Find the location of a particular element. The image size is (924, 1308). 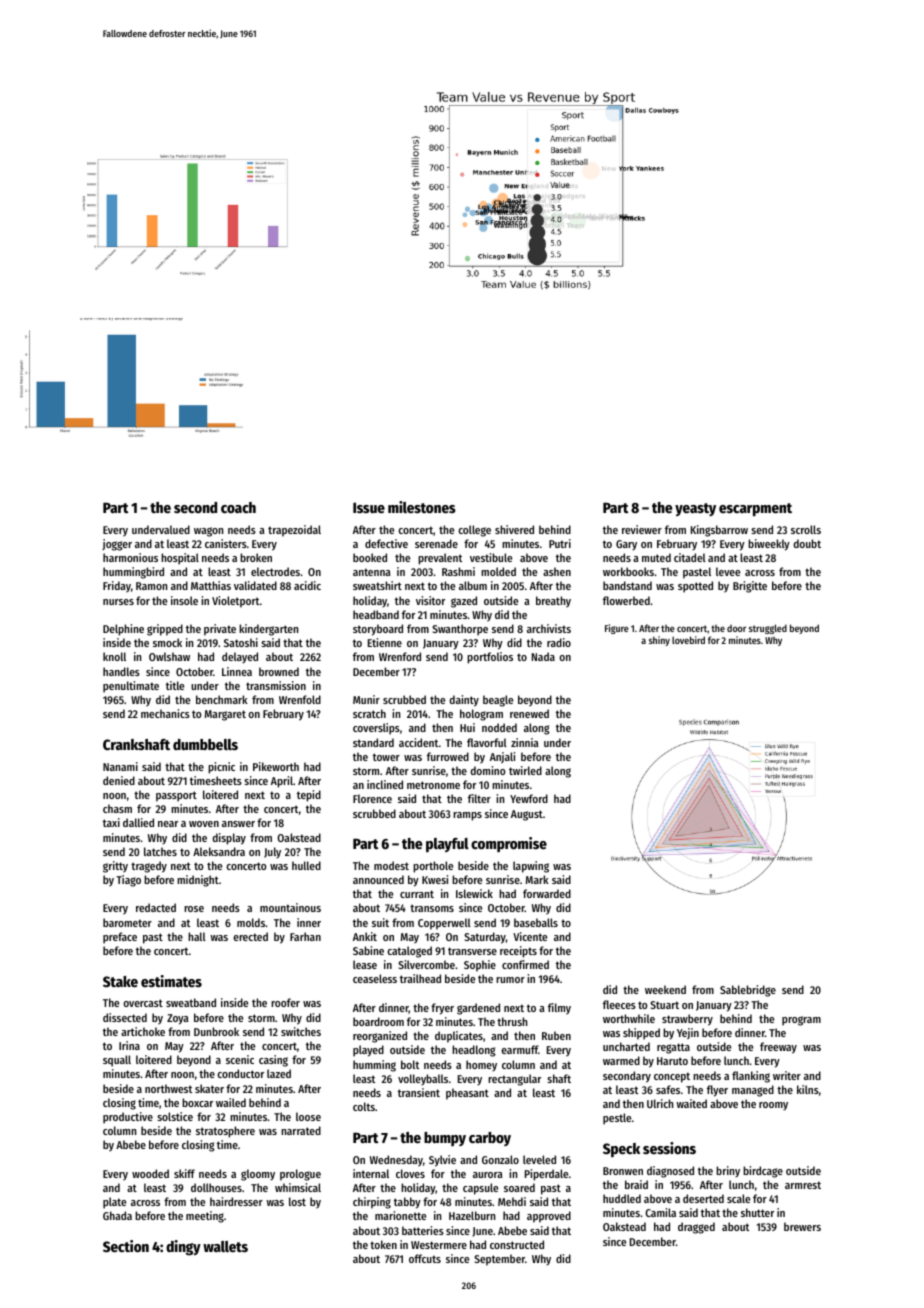

dingy is located at coordinates (183, 1248).
